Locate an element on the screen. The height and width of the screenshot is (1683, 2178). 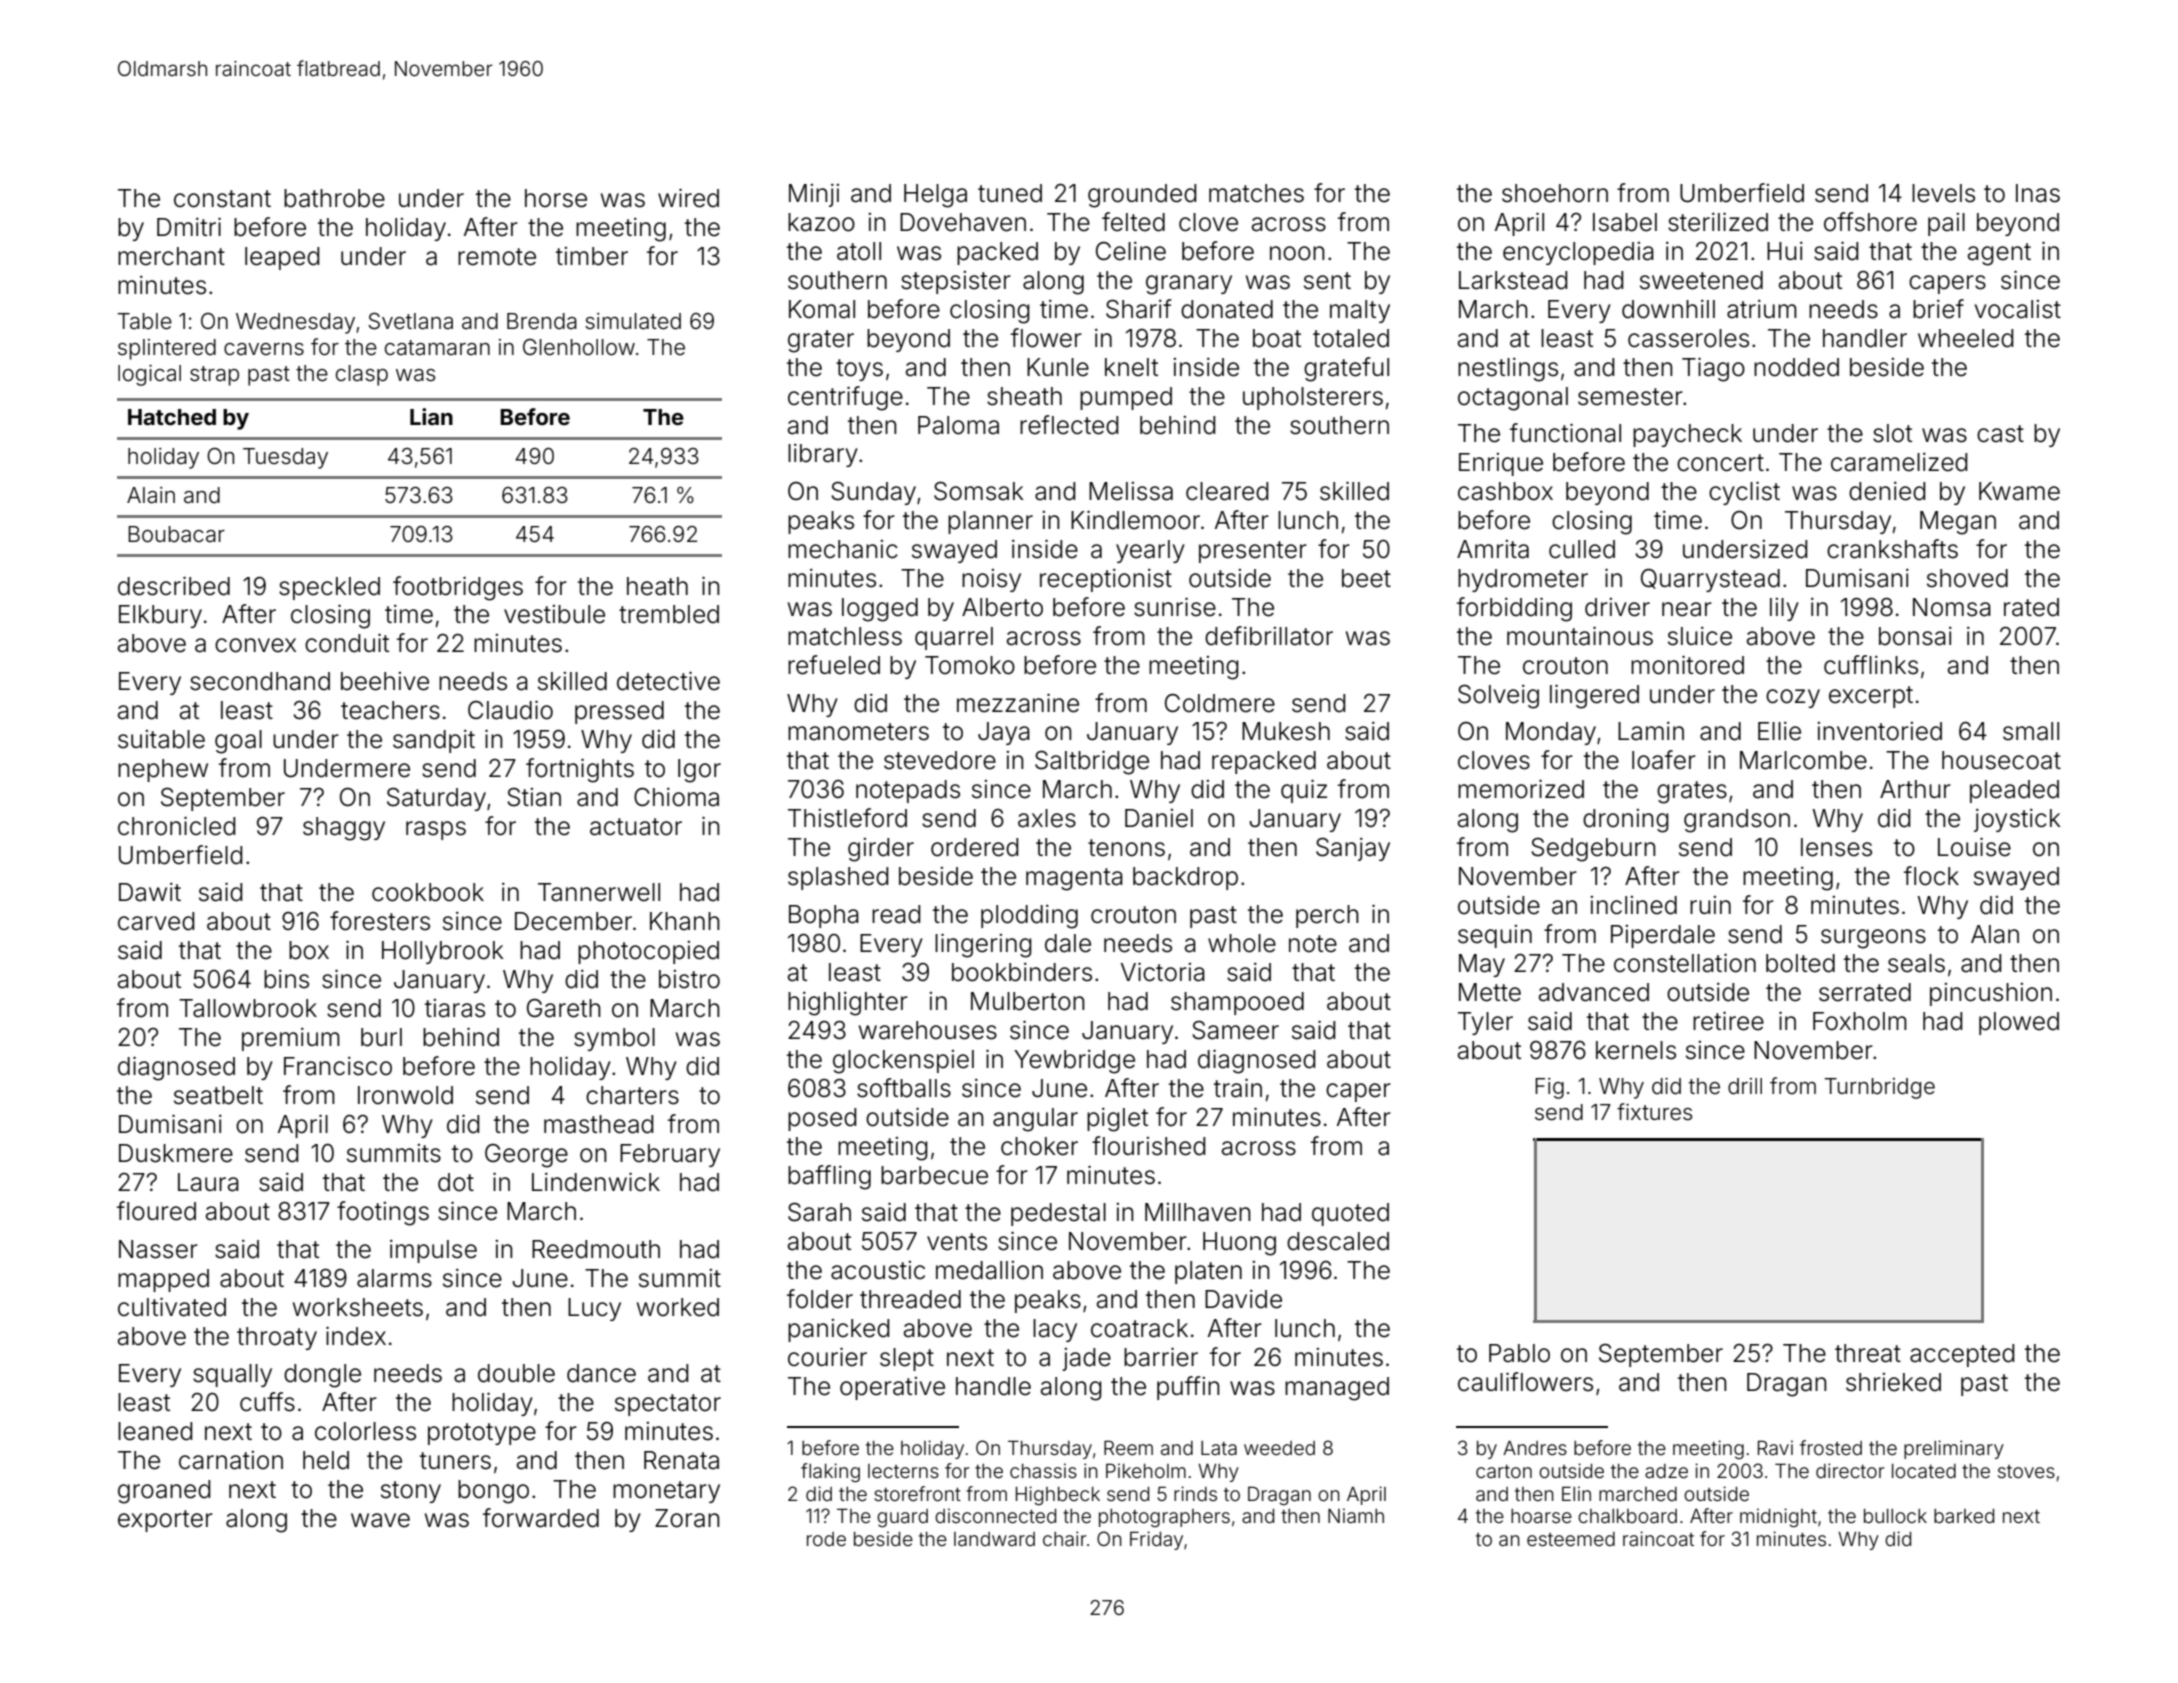
carved is located at coordinates (156, 921).
